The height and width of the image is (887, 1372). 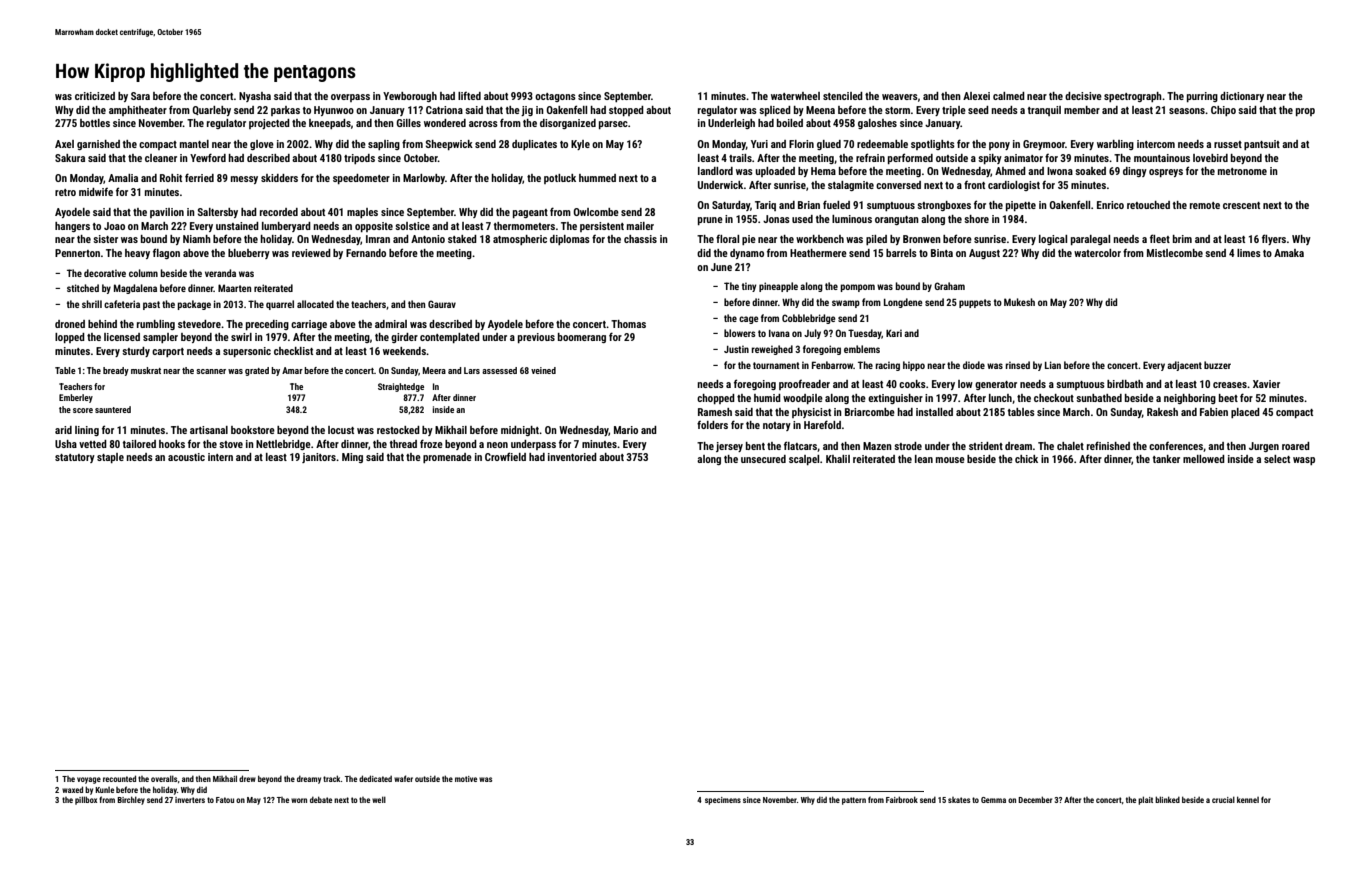 What do you see at coordinates (1019, 302) in the image?
I see `Mukesh` at bounding box center [1019, 302].
